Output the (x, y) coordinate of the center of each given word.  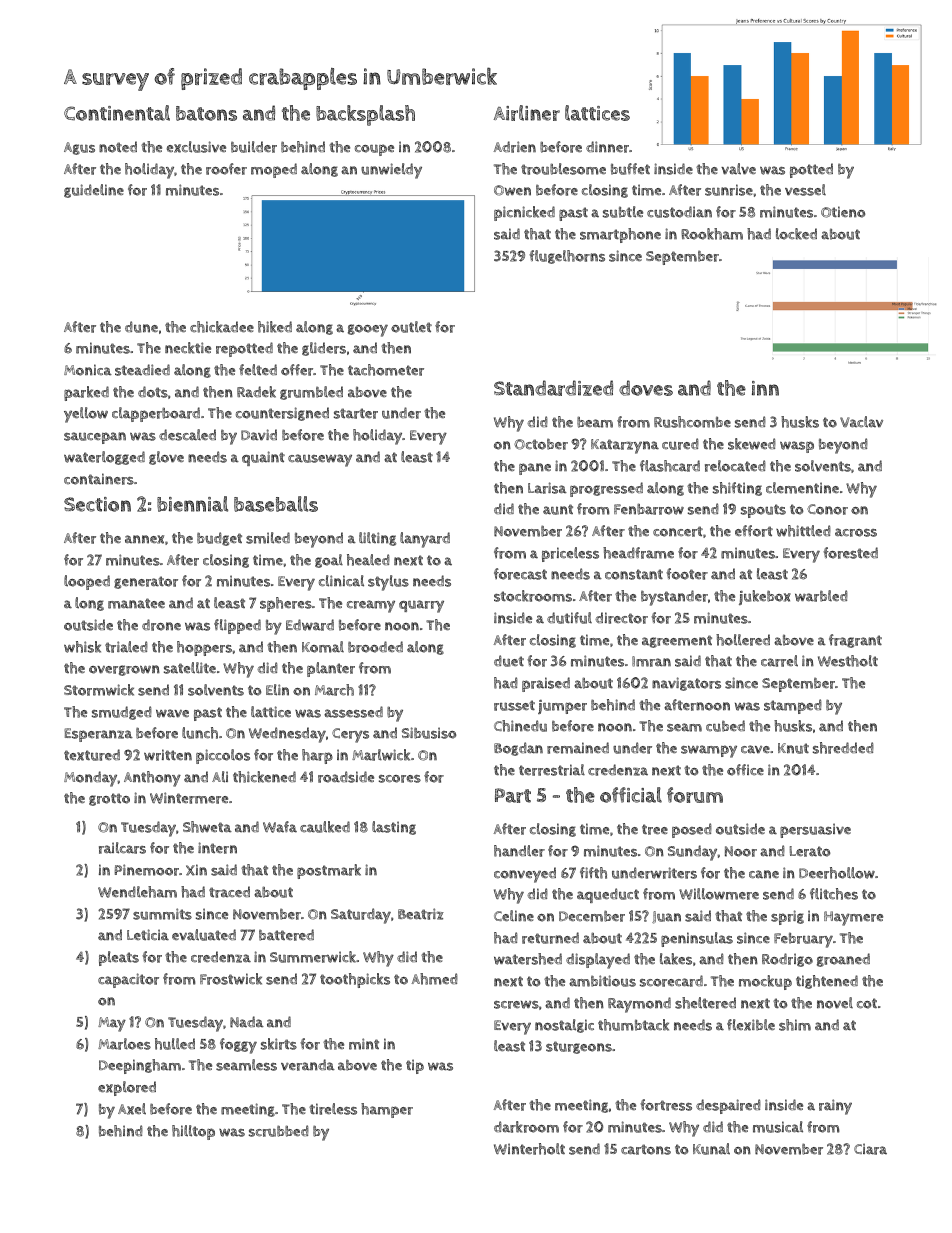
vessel (805, 190)
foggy (238, 1046)
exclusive (196, 147)
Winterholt (529, 1149)
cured (680, 444)
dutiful (569, 618)
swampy (709, 751)
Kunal (711, 1149)
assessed (353, 712)
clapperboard (156, 414)
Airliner (527, 113)
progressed (606, 489)
